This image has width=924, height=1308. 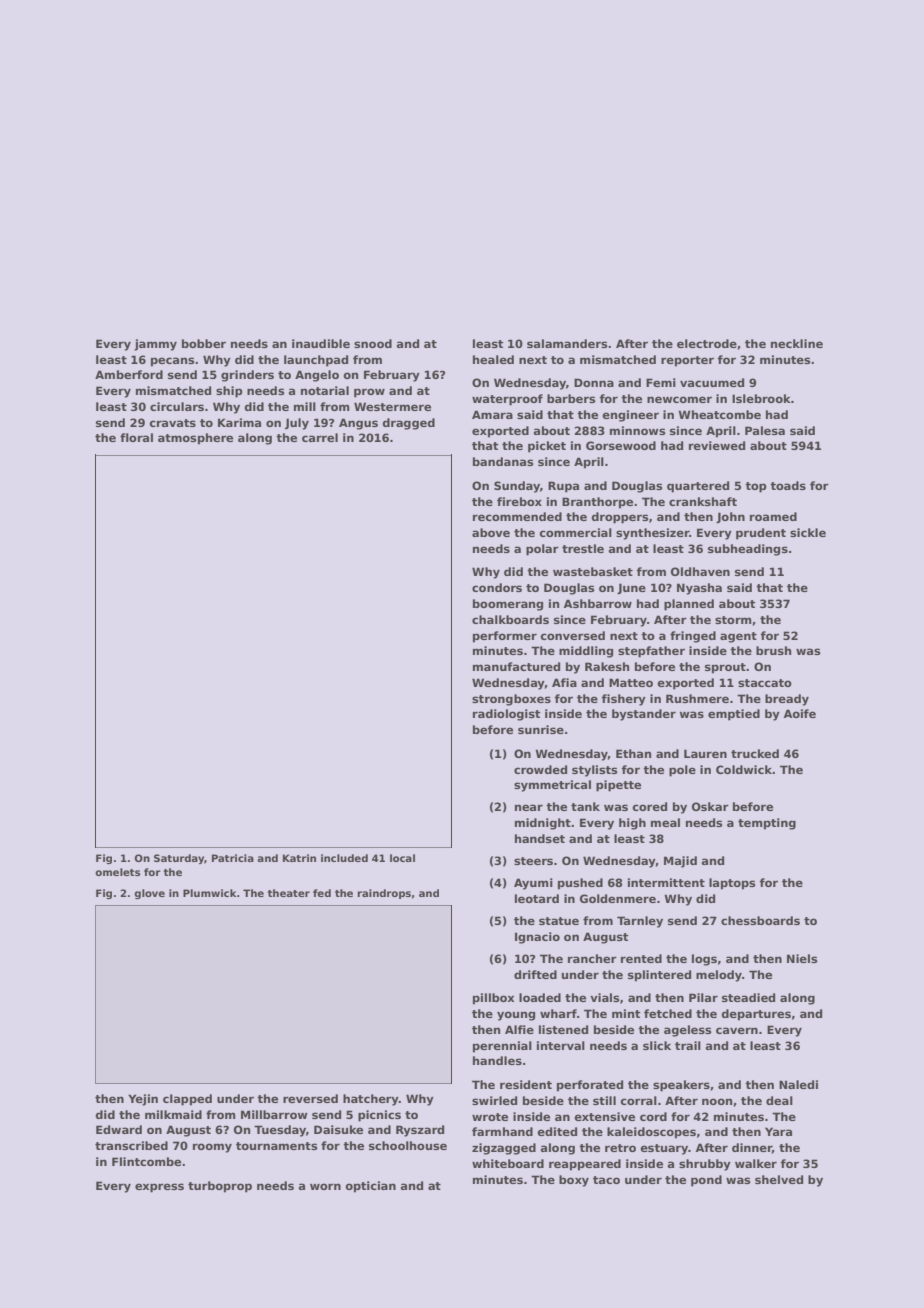 What do you see at coordinates (155, 345) in the image?
I see `jammy` at bounding box center [155, 345].
